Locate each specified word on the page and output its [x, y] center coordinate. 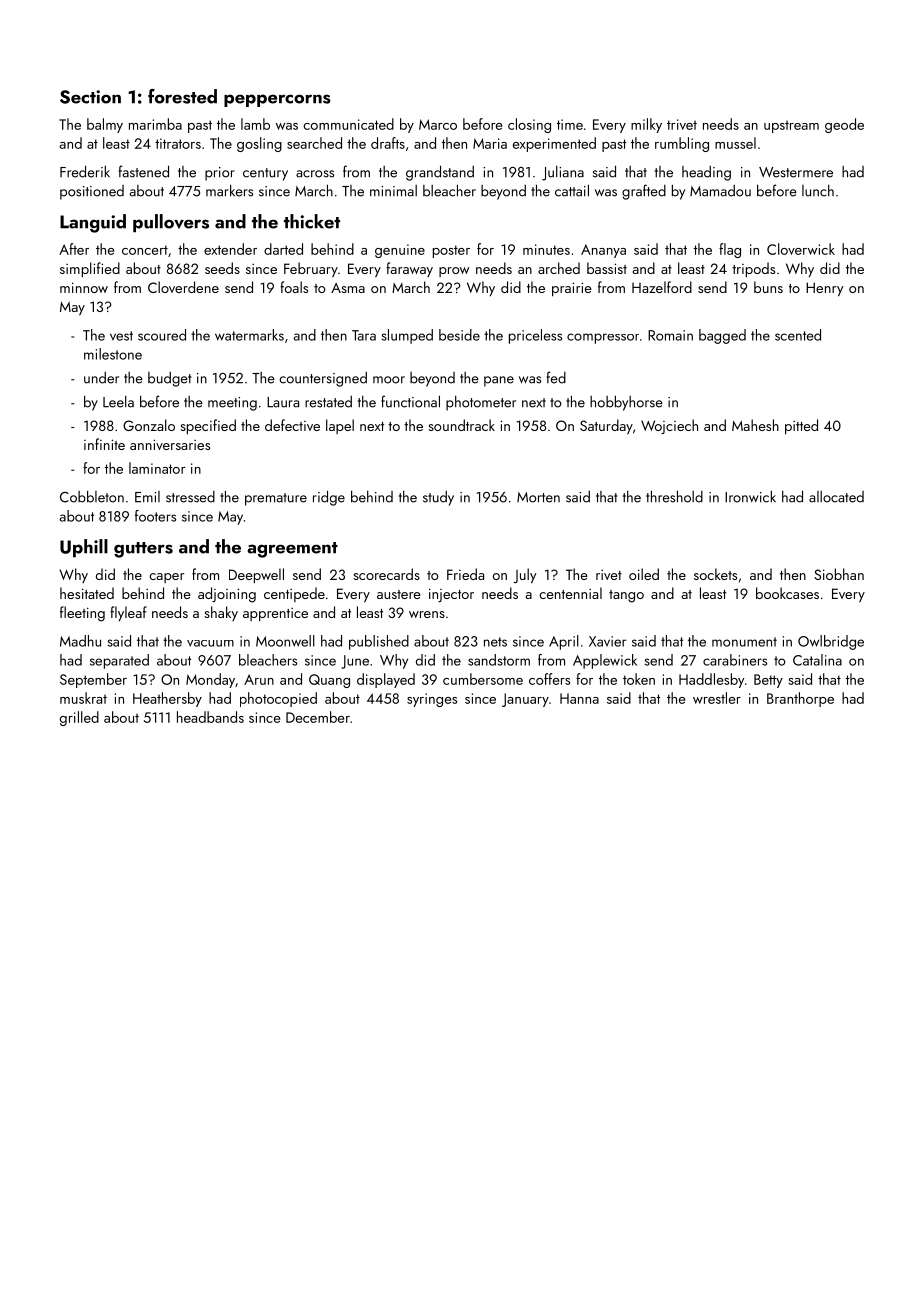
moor [389, 380]
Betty [768, 681]
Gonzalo [149, 425]
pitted [801, 426]
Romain [670, 335]
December [318, 717]
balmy [105, 125]
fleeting [82, 614]
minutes [546, 249]
